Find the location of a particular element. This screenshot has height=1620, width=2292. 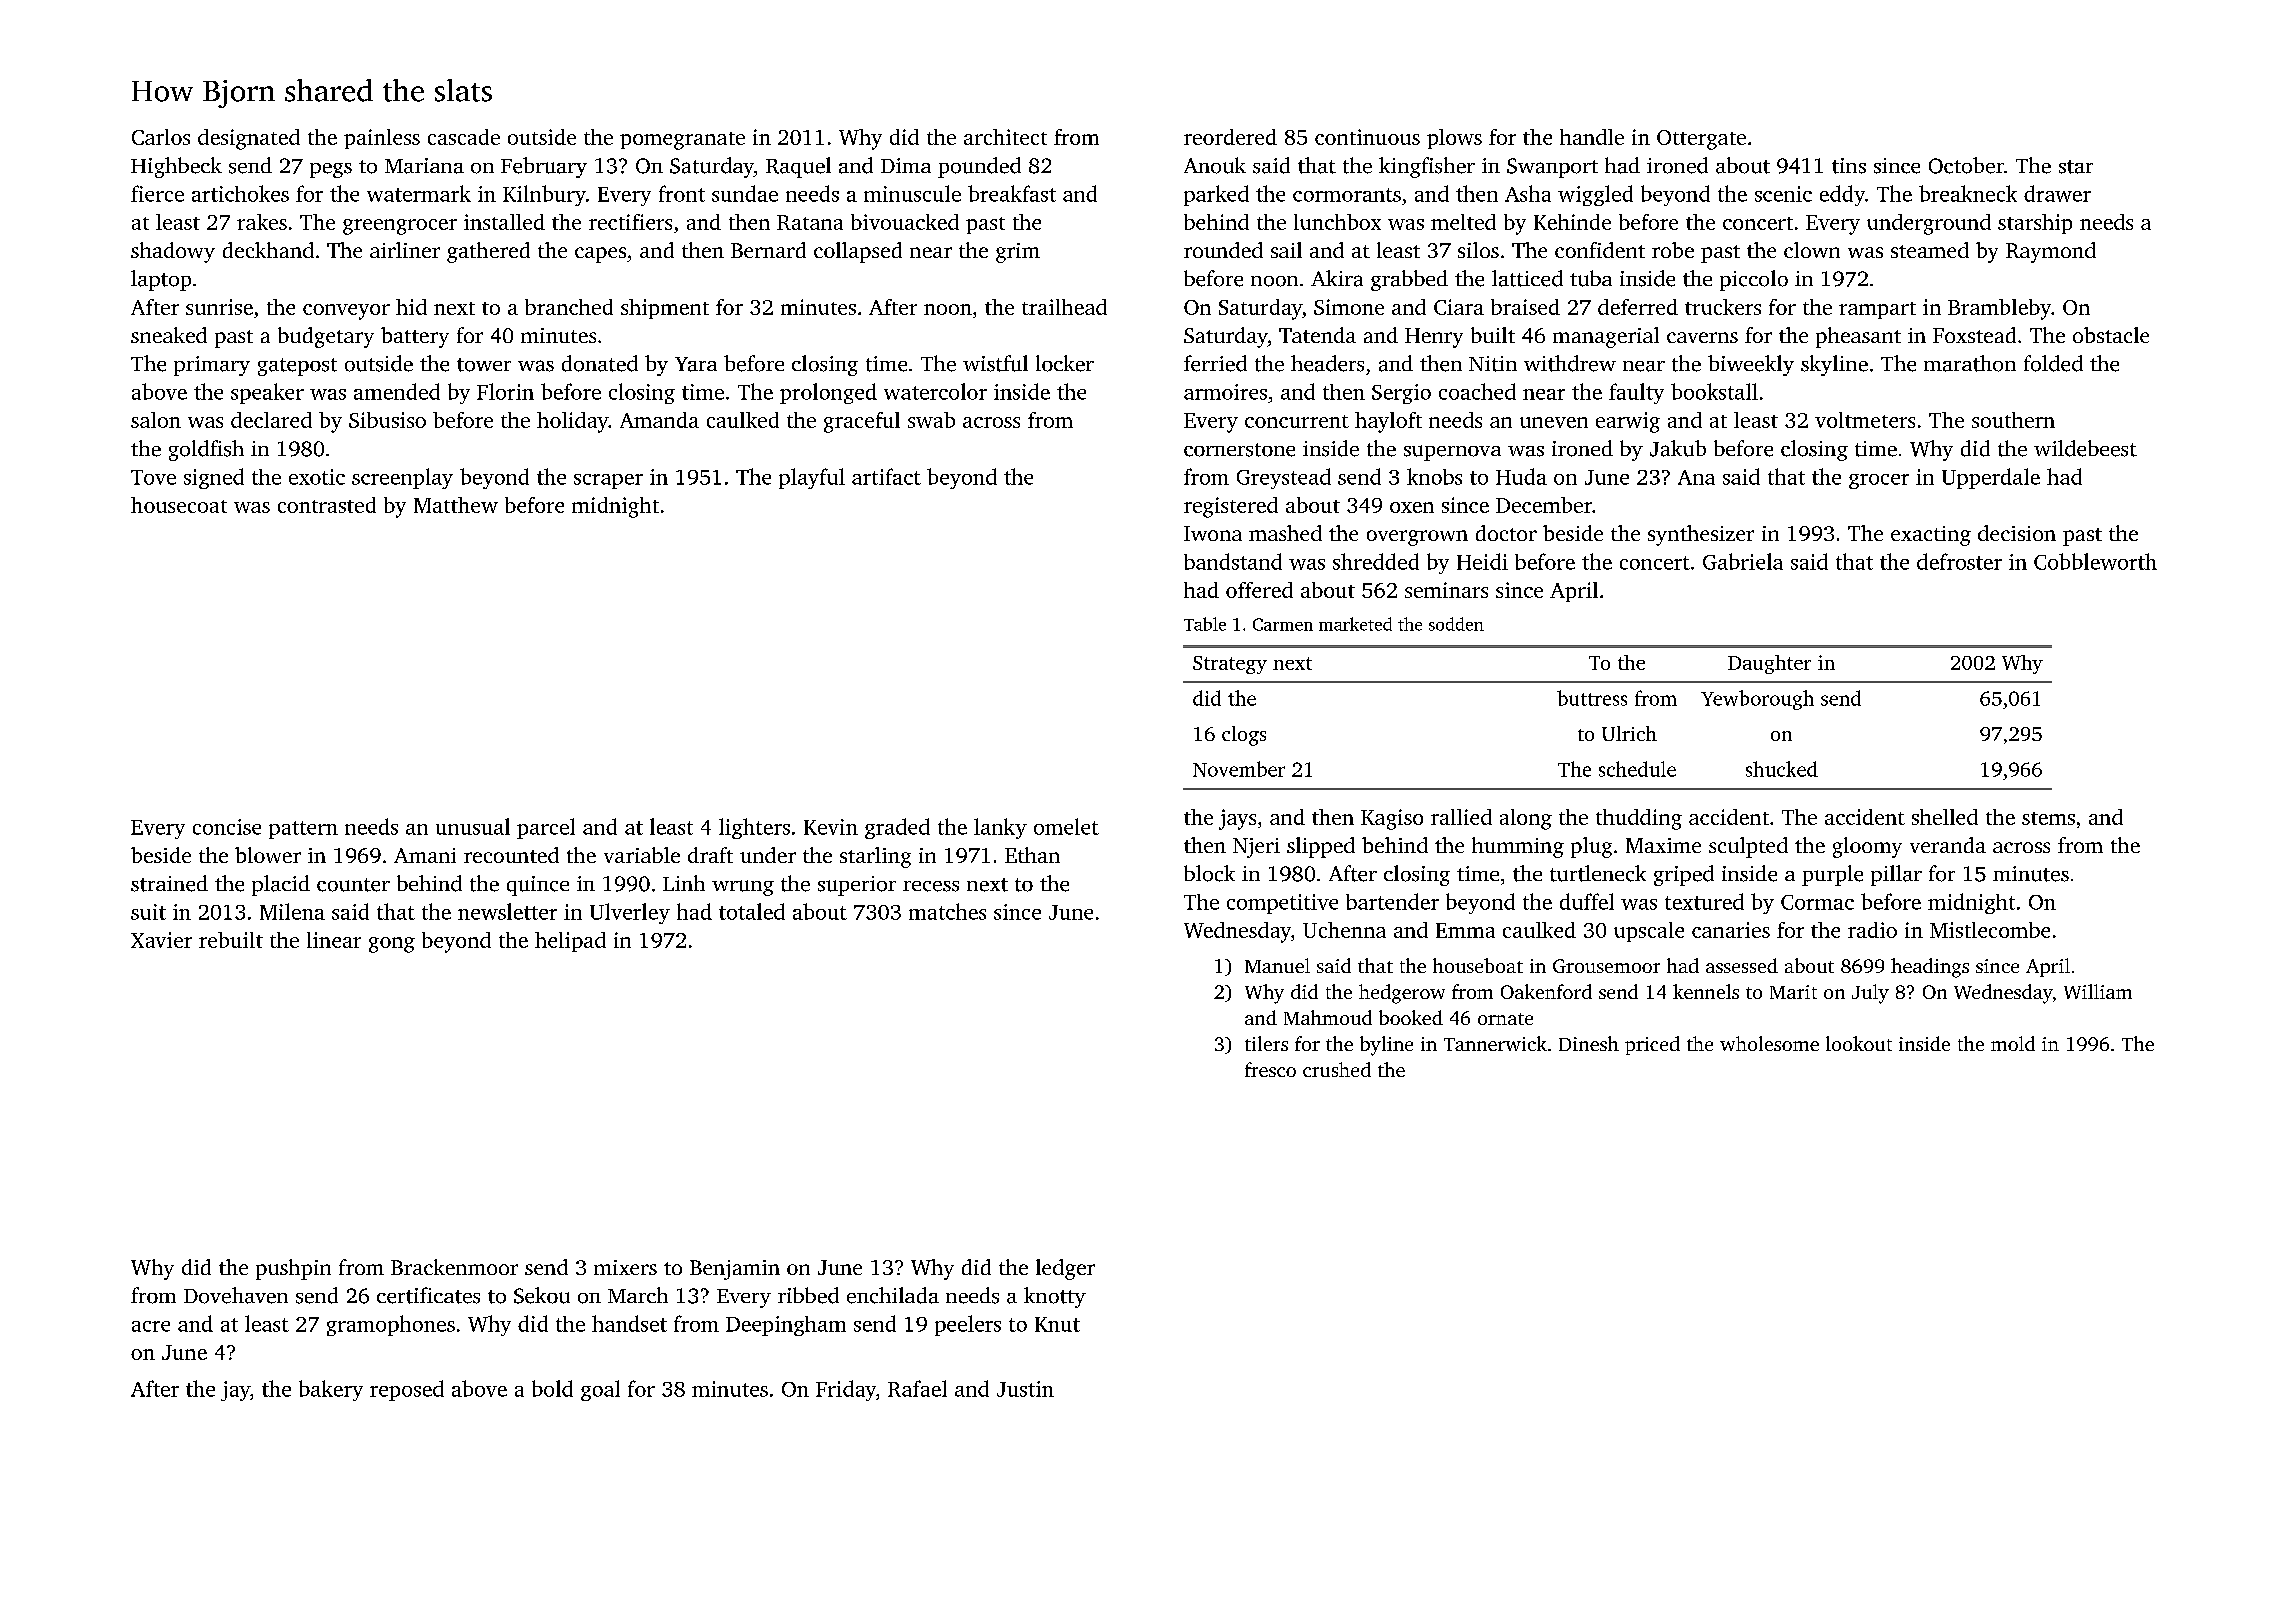

Amani is located at coordinates (425, 855).
